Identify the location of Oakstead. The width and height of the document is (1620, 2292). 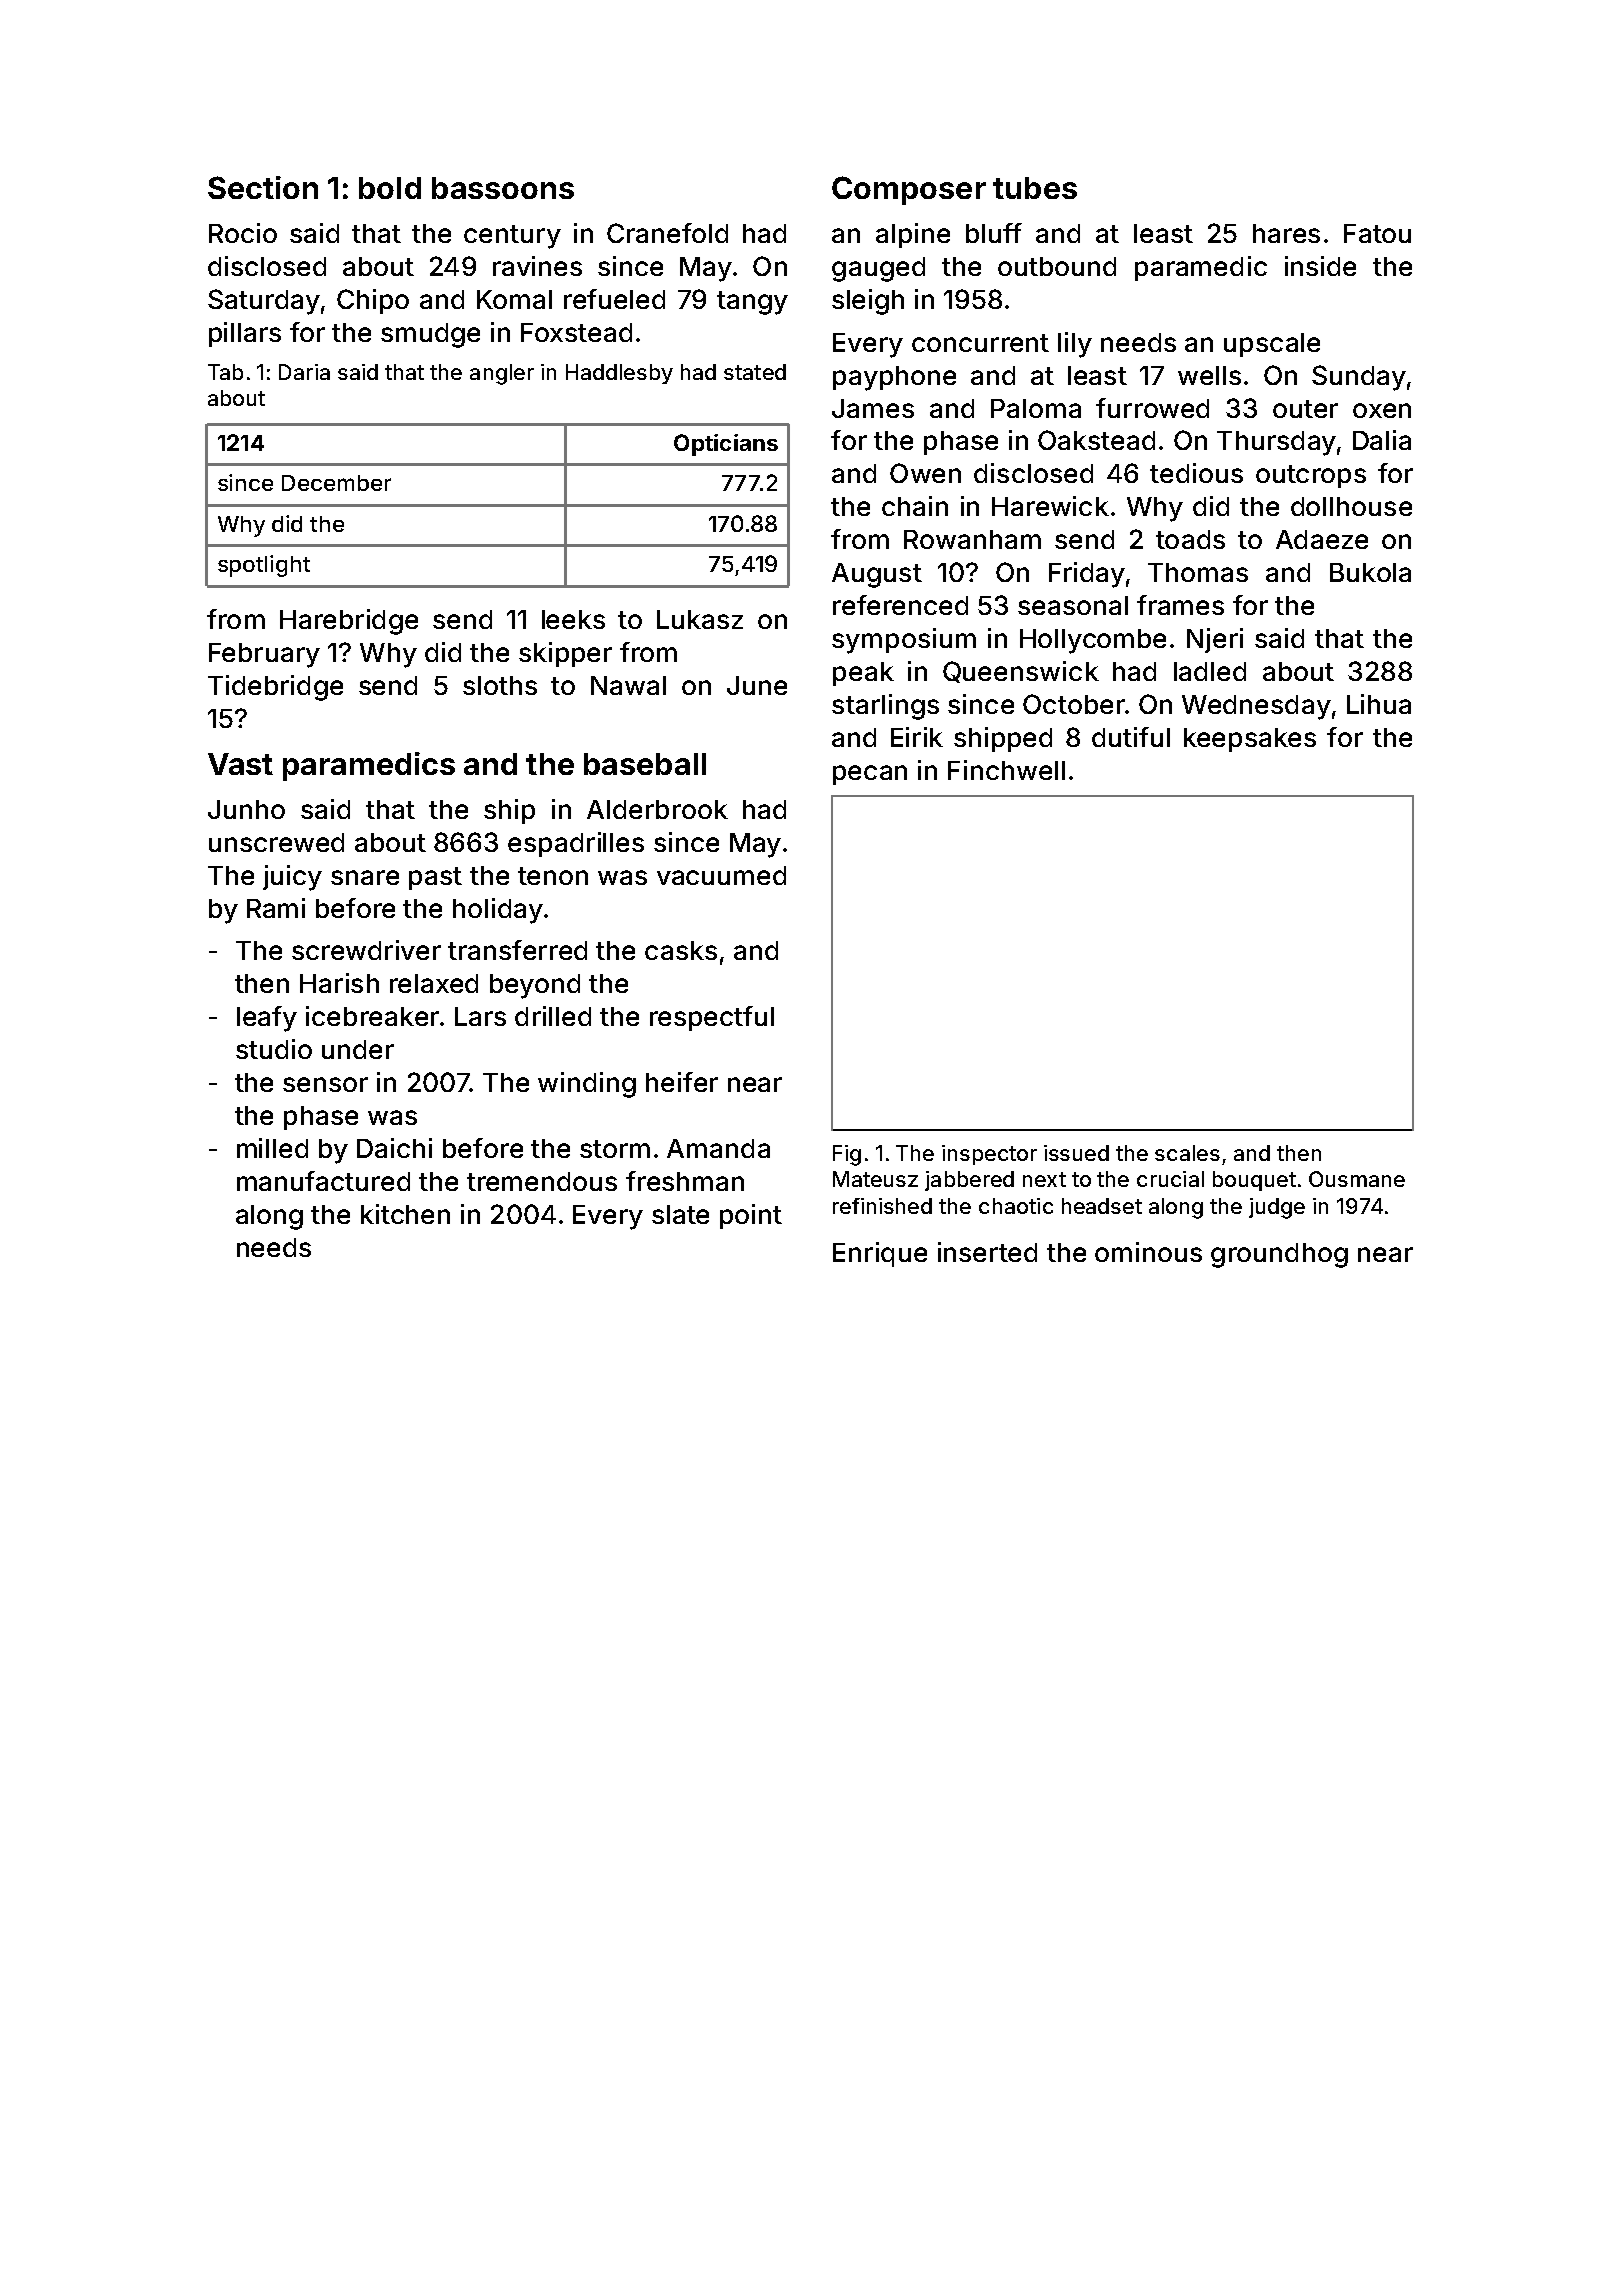
(1096, 440).
